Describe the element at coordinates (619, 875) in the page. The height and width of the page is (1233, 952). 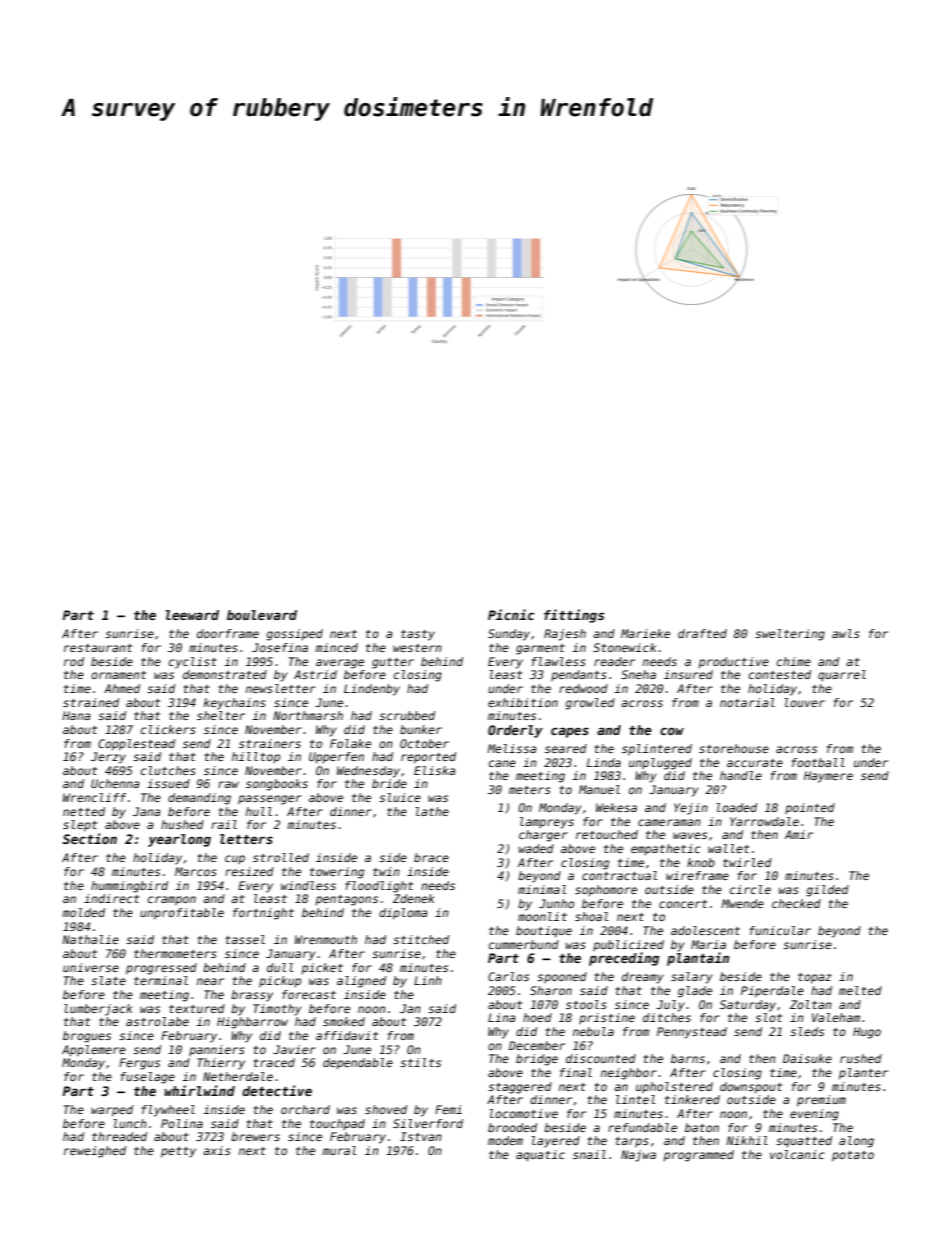
I see `contractual` at that location.
